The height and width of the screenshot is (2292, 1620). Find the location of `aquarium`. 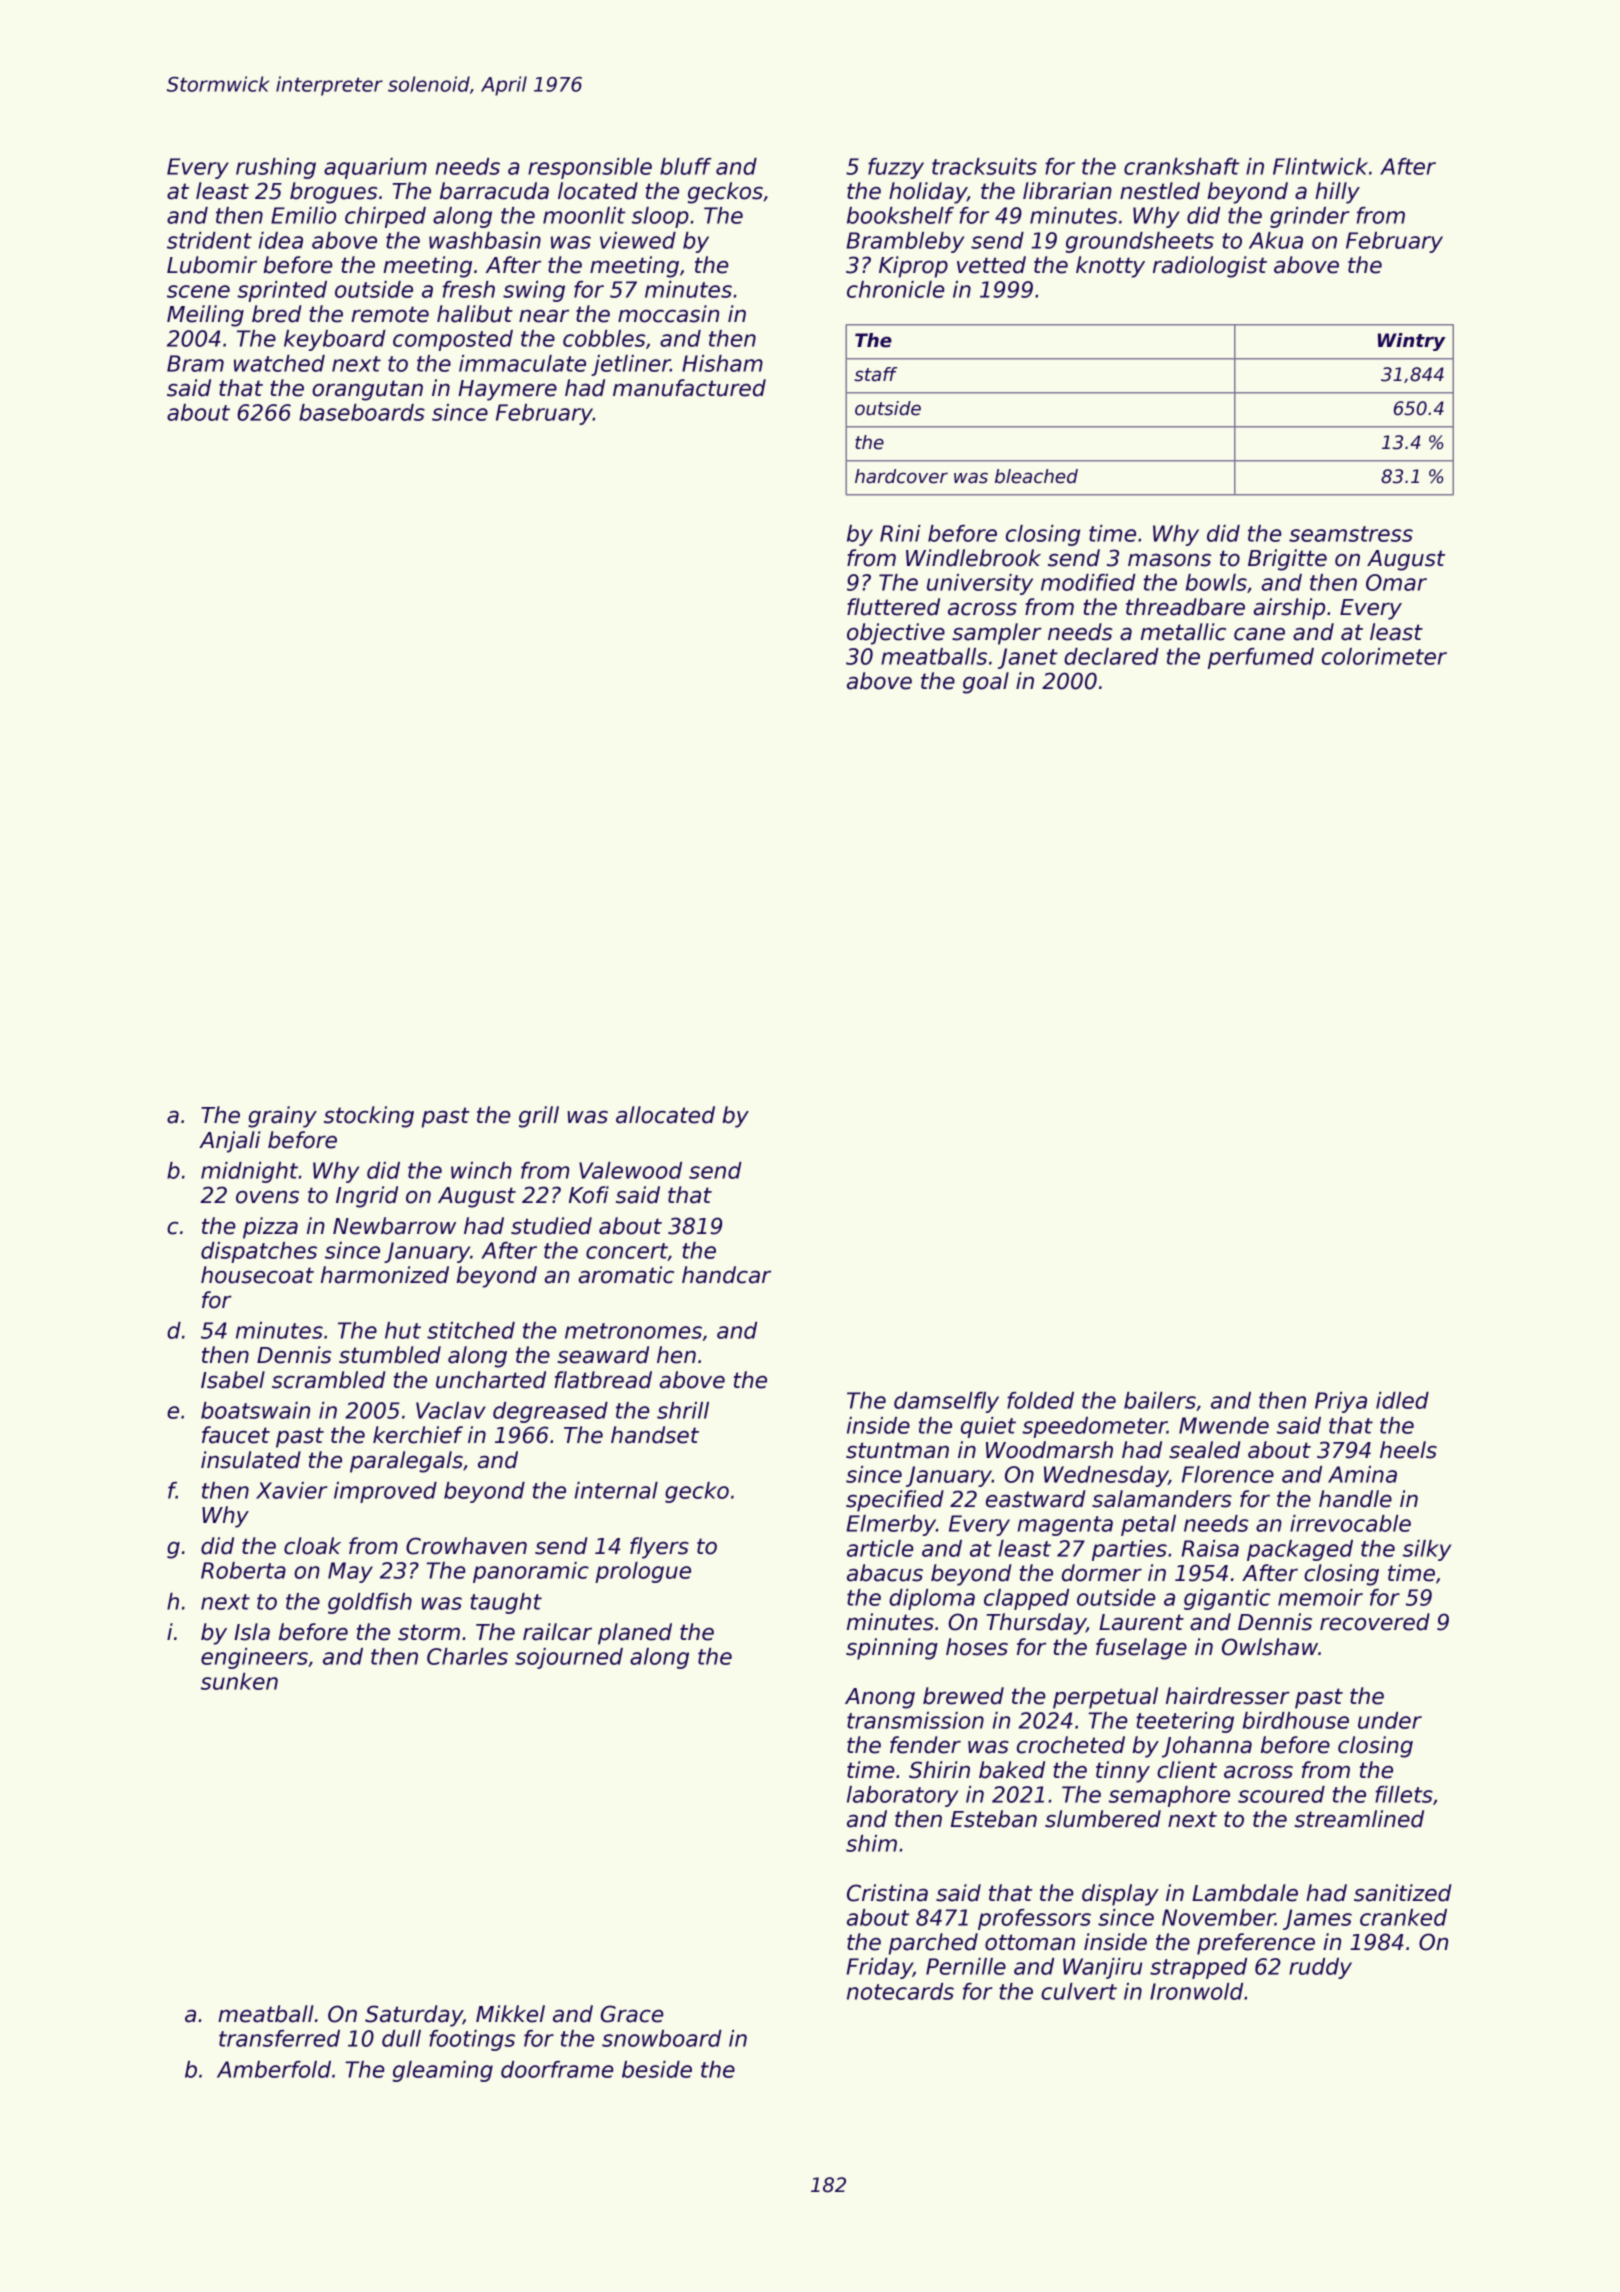

aquarium is located at coordinates (375, 168).
